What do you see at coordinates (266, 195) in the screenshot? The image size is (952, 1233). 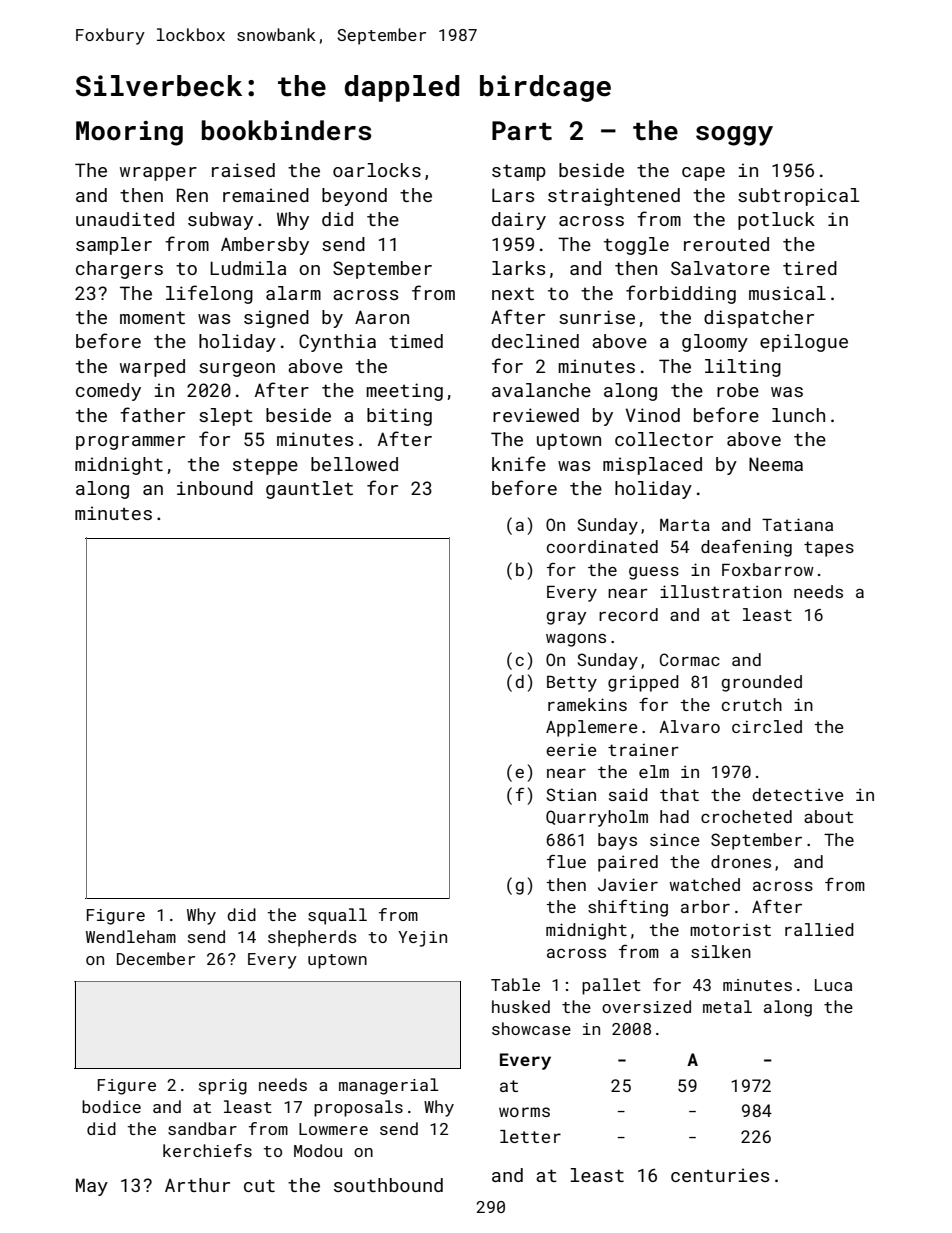 I see `remained` at bounding box center [266, 195].
